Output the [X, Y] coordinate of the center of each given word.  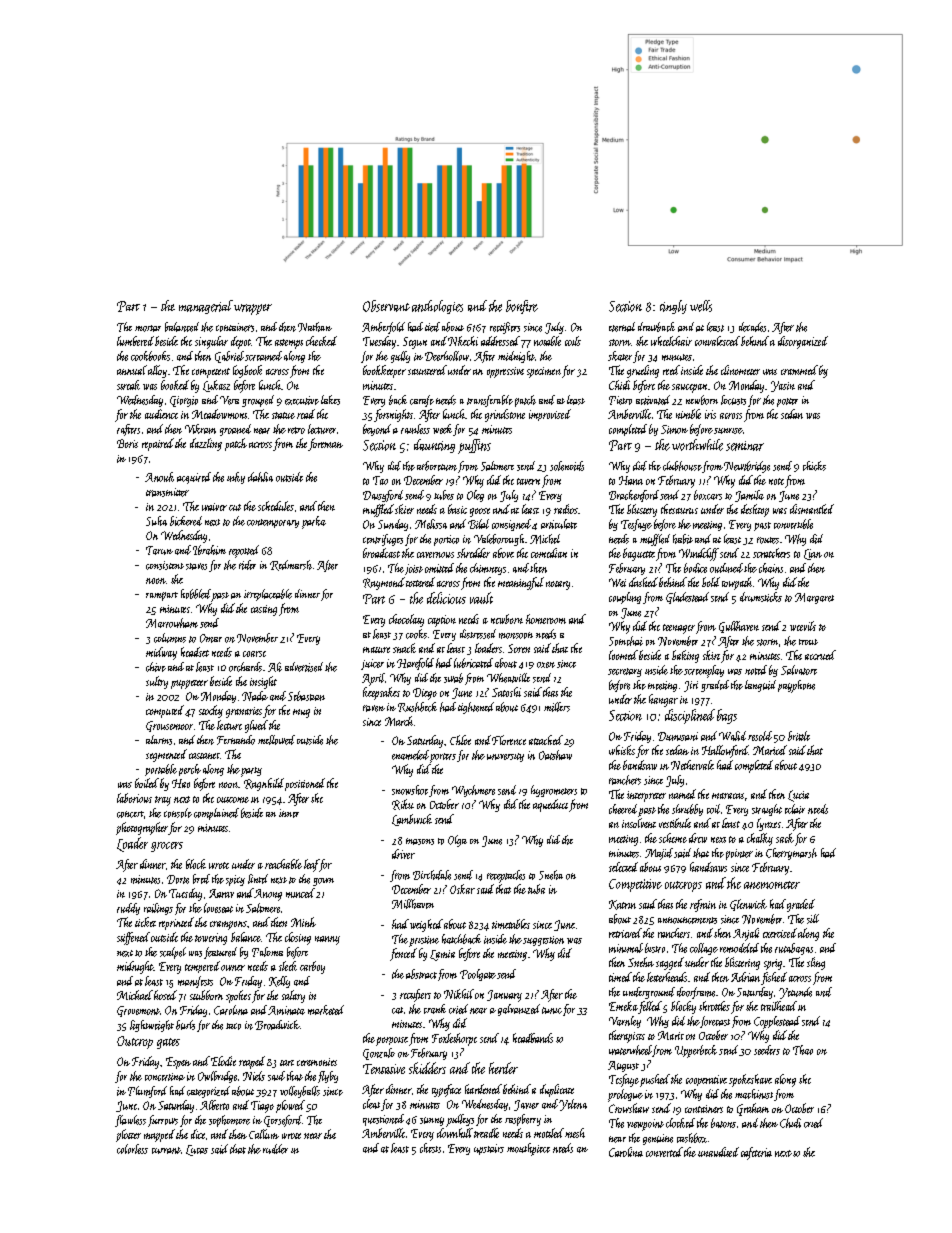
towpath [737, 583]
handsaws [708, 867]
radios [566, 509]
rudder [275, 1149]
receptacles [506, 876]
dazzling [206, 444]
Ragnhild [264, 784]
